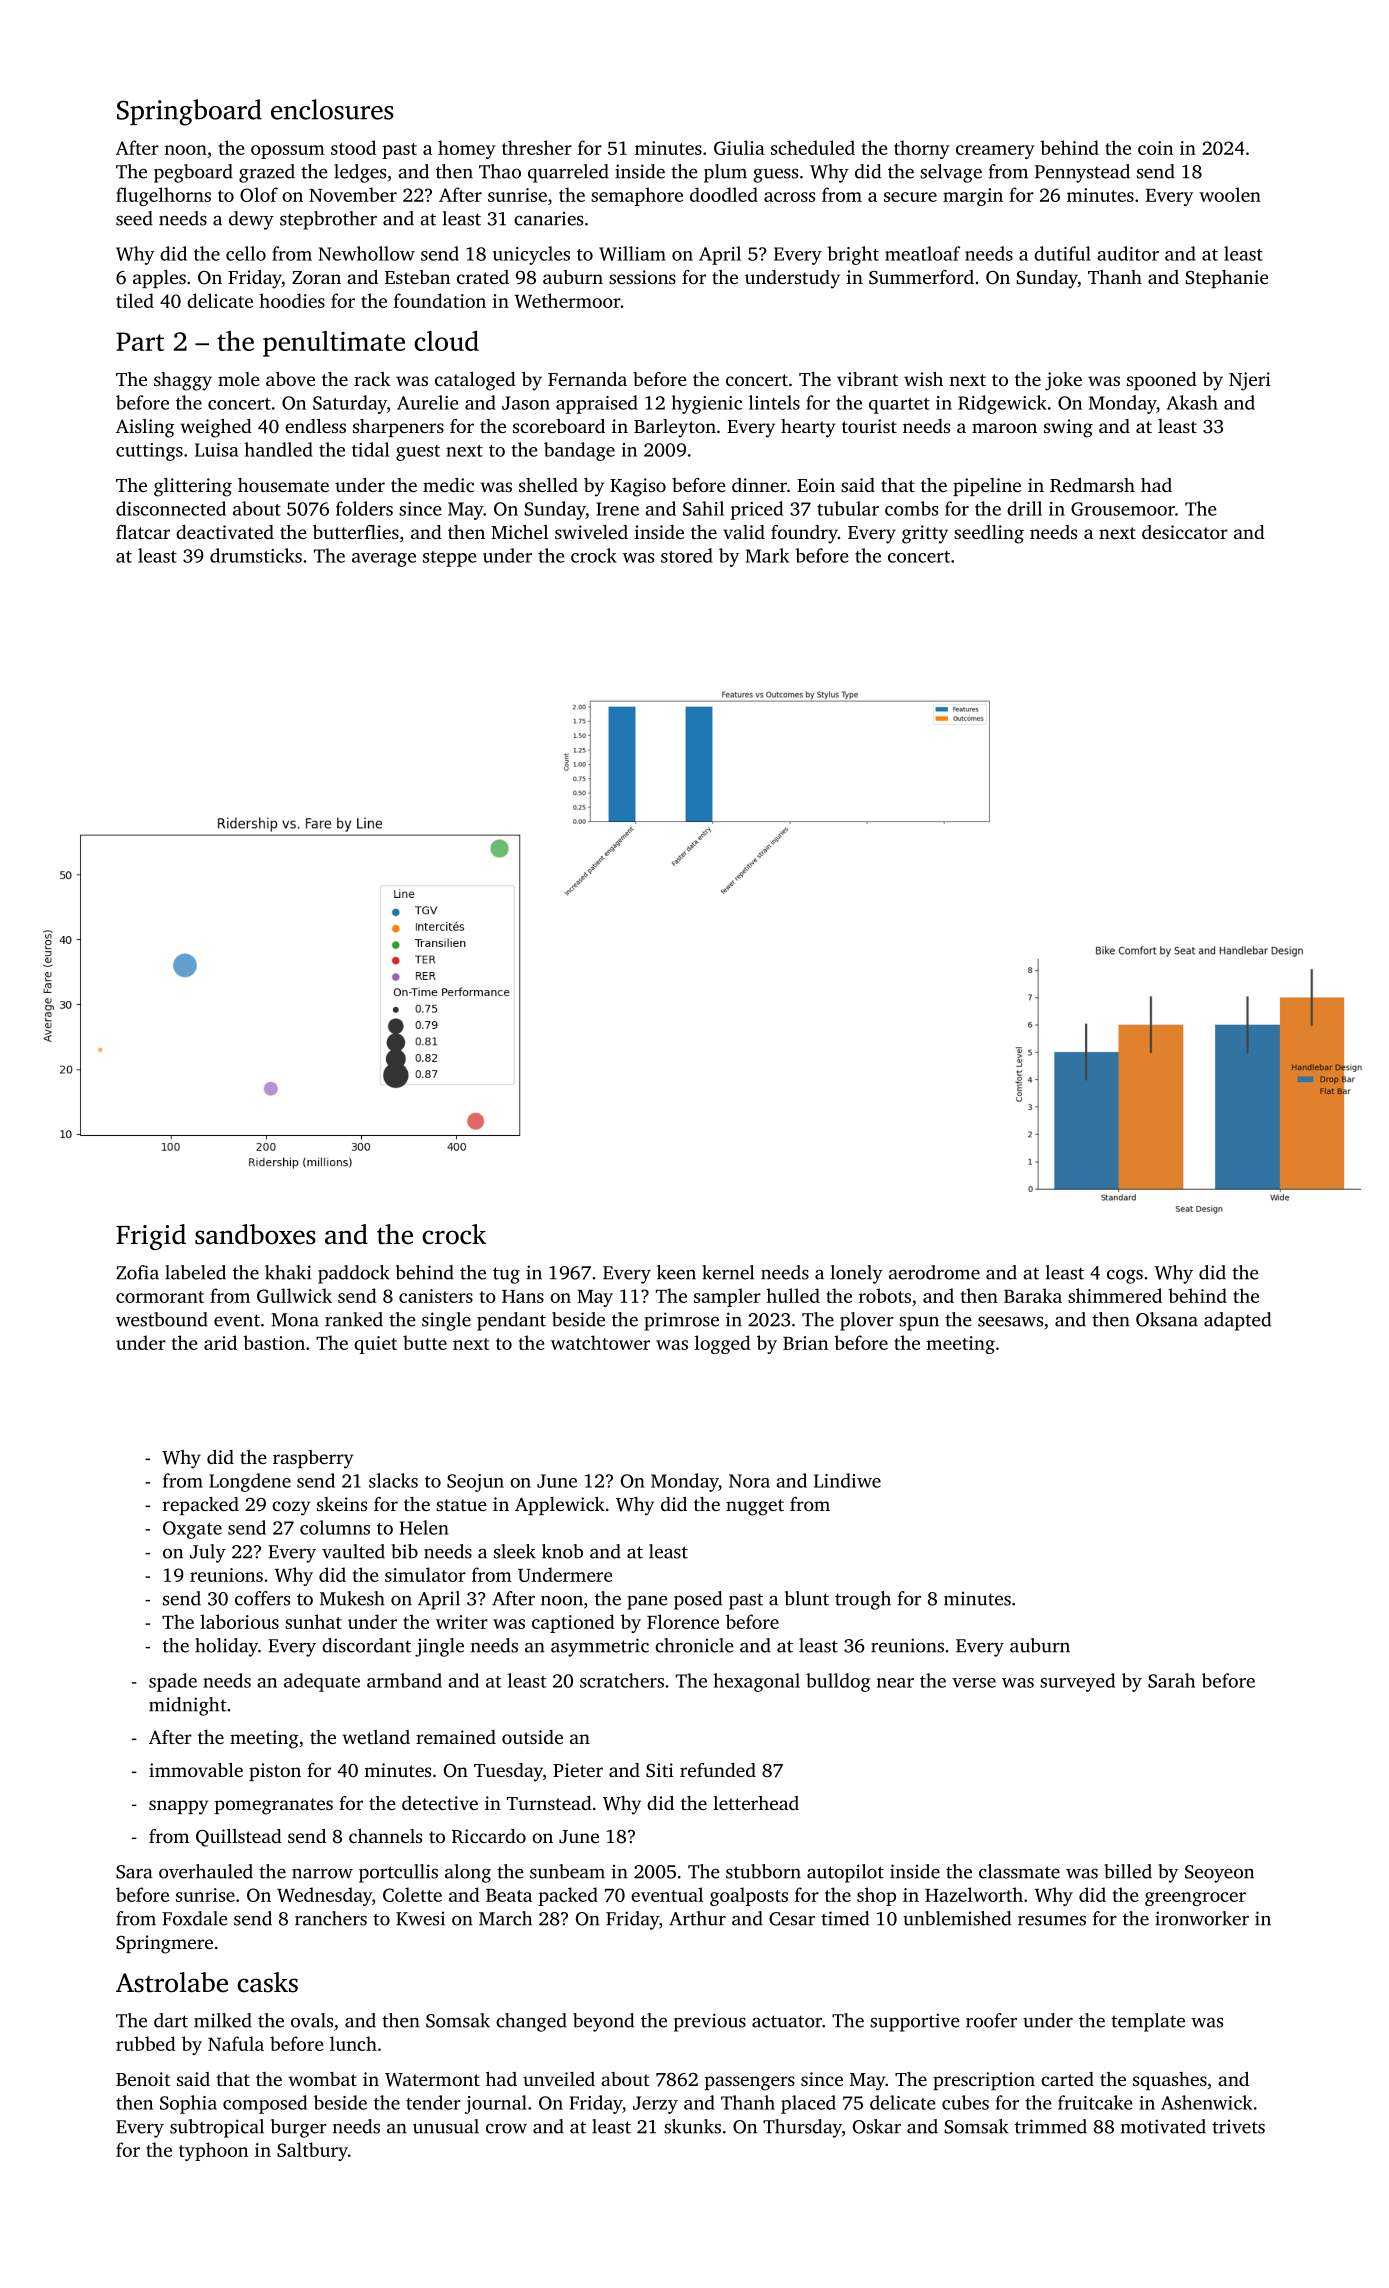 This document has height=2288, width=1389. Describe the element at coordinates (687, 555) in the document. I see `stored` at that location.
